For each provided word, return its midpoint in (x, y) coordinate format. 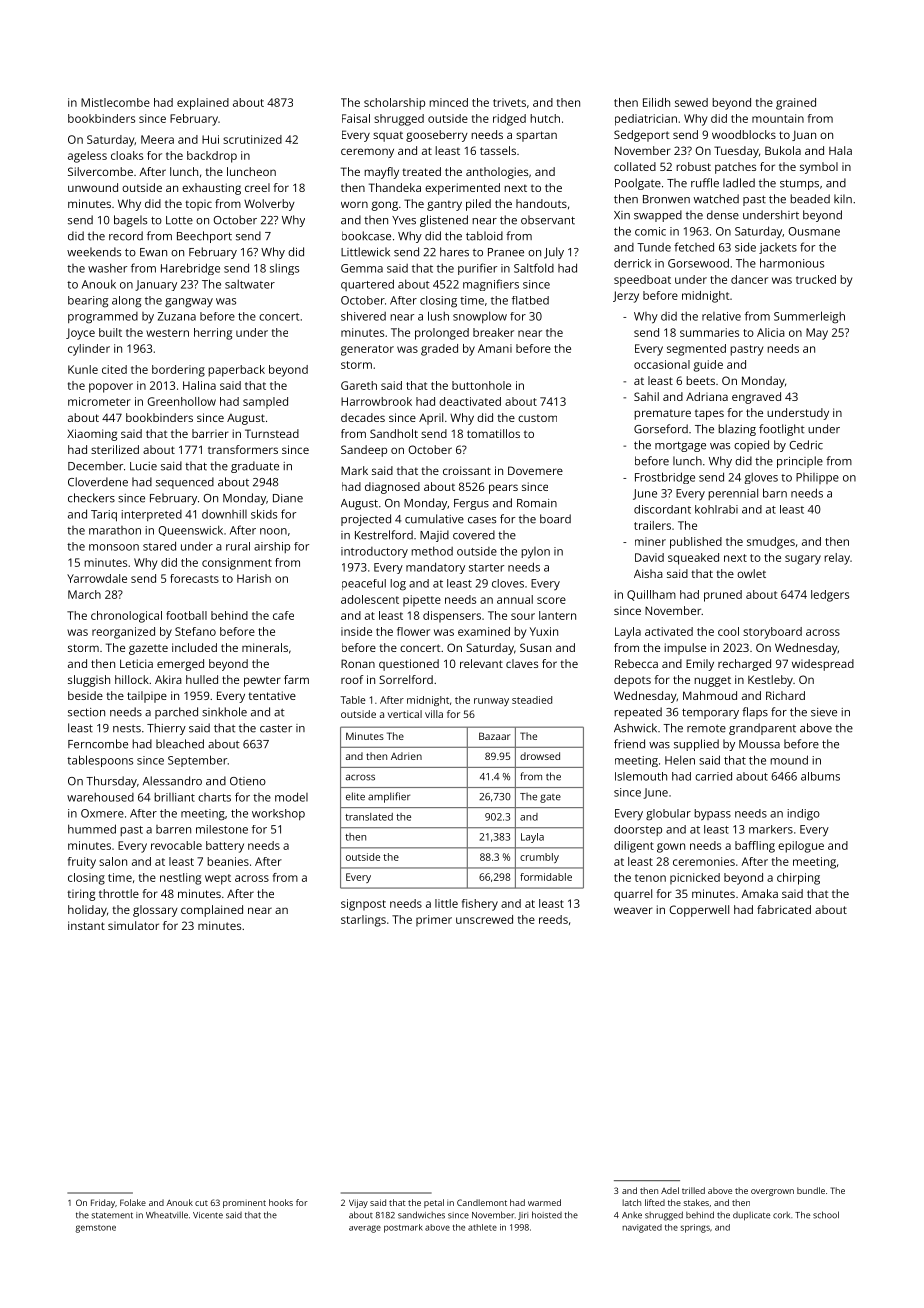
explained (203, 104)
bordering (178, 371)
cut (201, 1203)
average (365, 1229)
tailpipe (147, 697)
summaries (709, 332)
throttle (119, 893)
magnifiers (491, 285)
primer (434, 921)
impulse (685, 649)
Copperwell (699, 911)
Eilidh (656, 102)
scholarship (394, 104)
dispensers (452, 617)
